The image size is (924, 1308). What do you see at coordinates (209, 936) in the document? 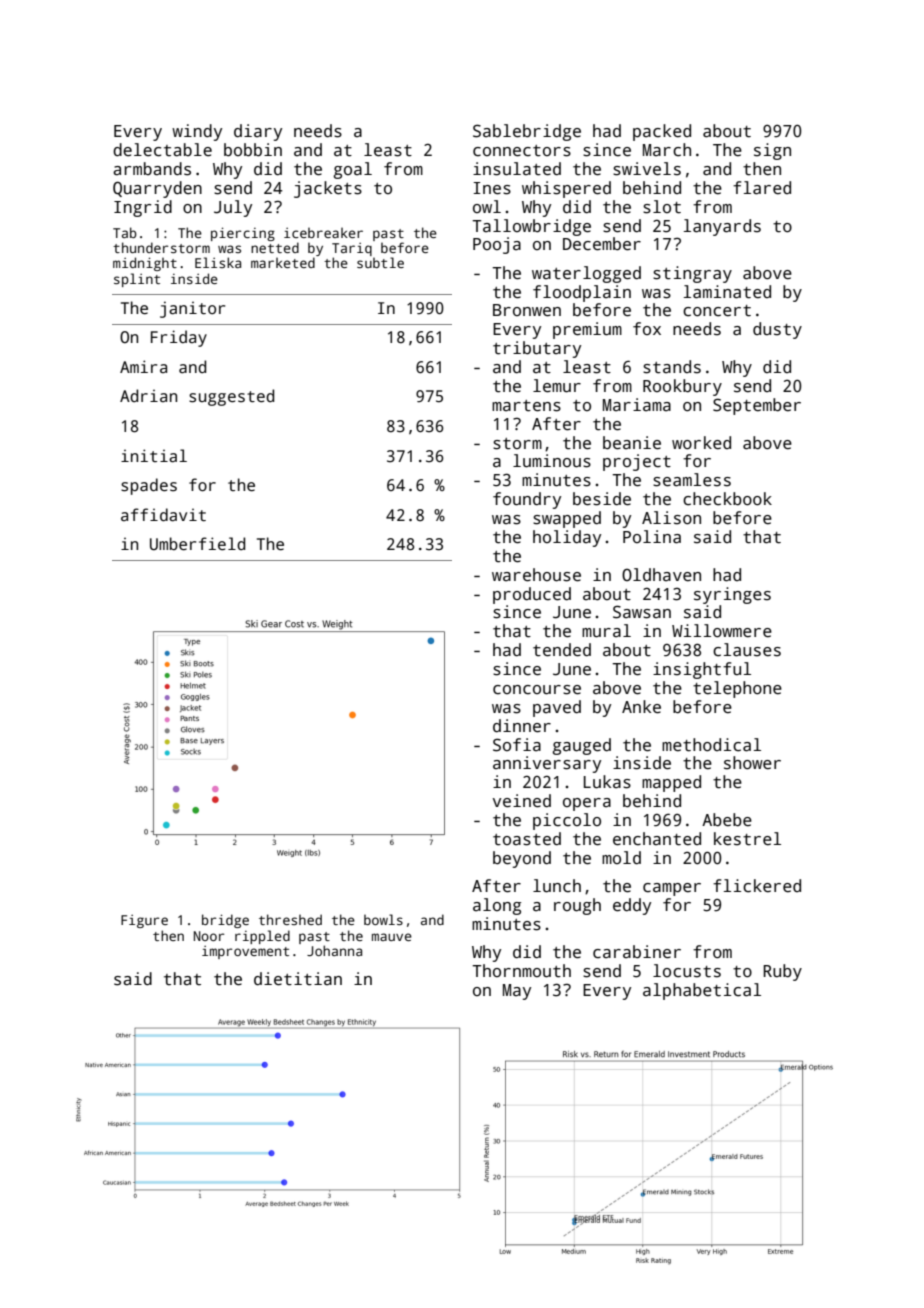
I see `Noor` at bounding box center [209, 936].
